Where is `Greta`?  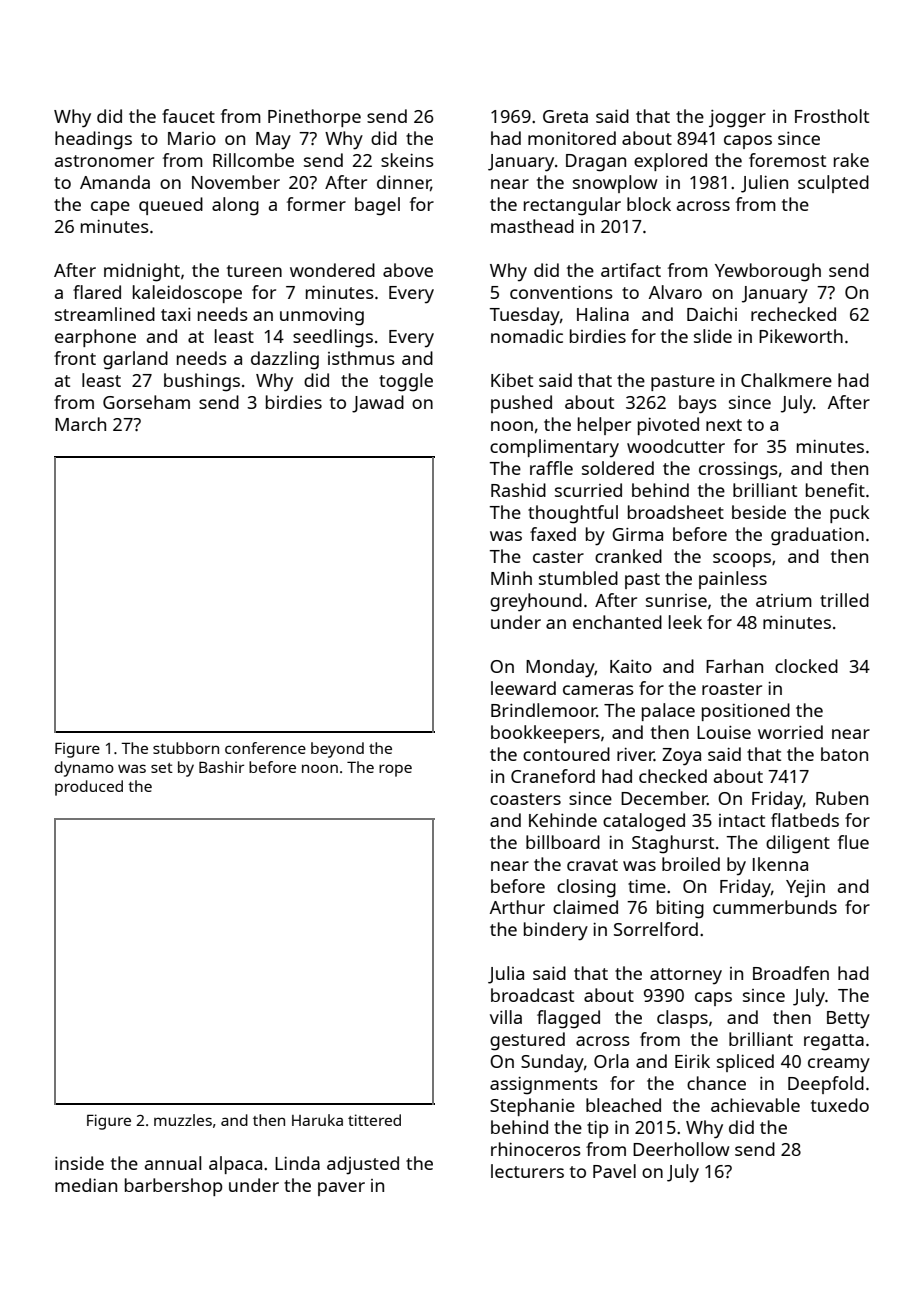
Greta is located at coordinates (565, 116).
